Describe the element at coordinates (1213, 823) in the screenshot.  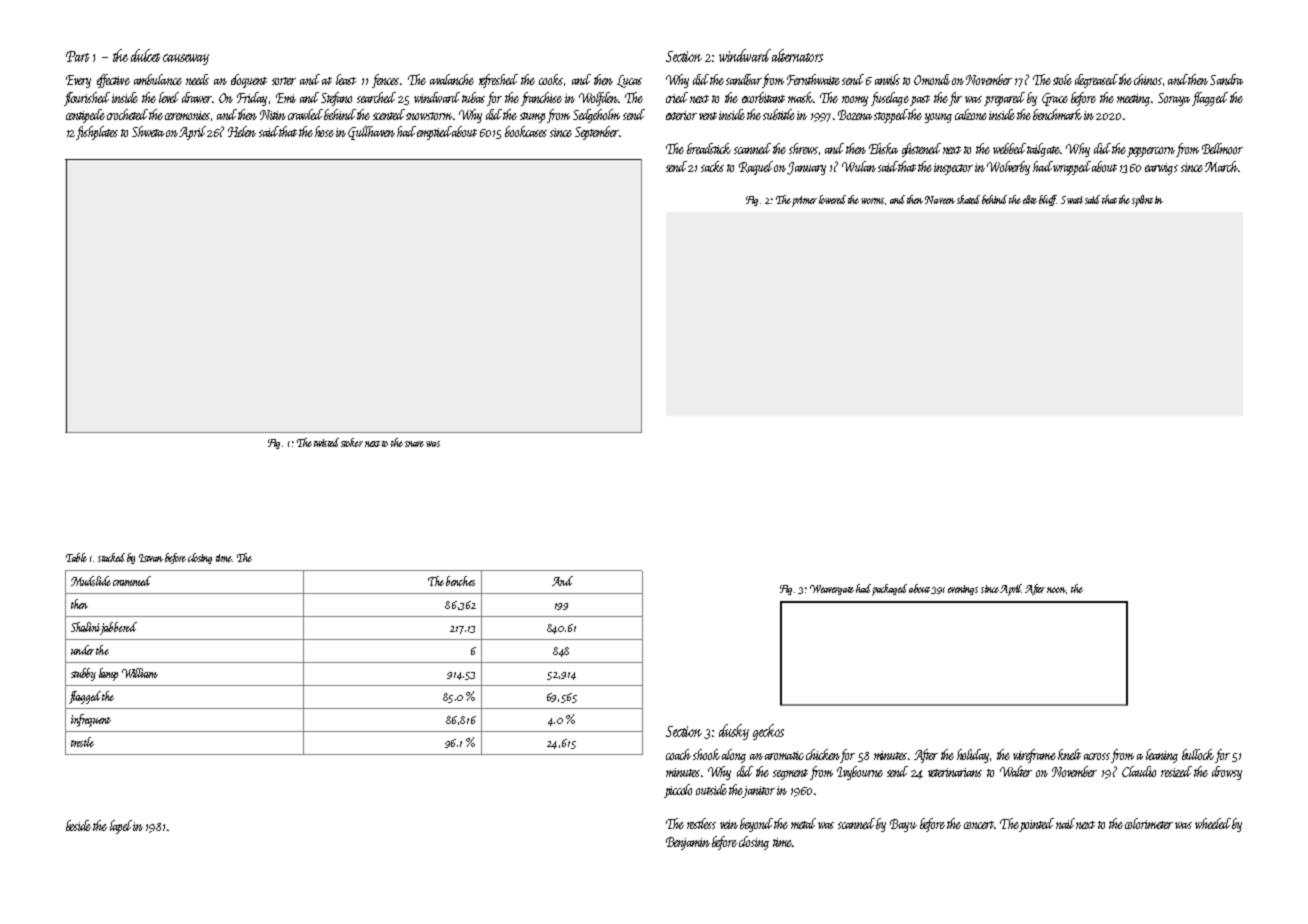
I see `wheeled` at that location.
